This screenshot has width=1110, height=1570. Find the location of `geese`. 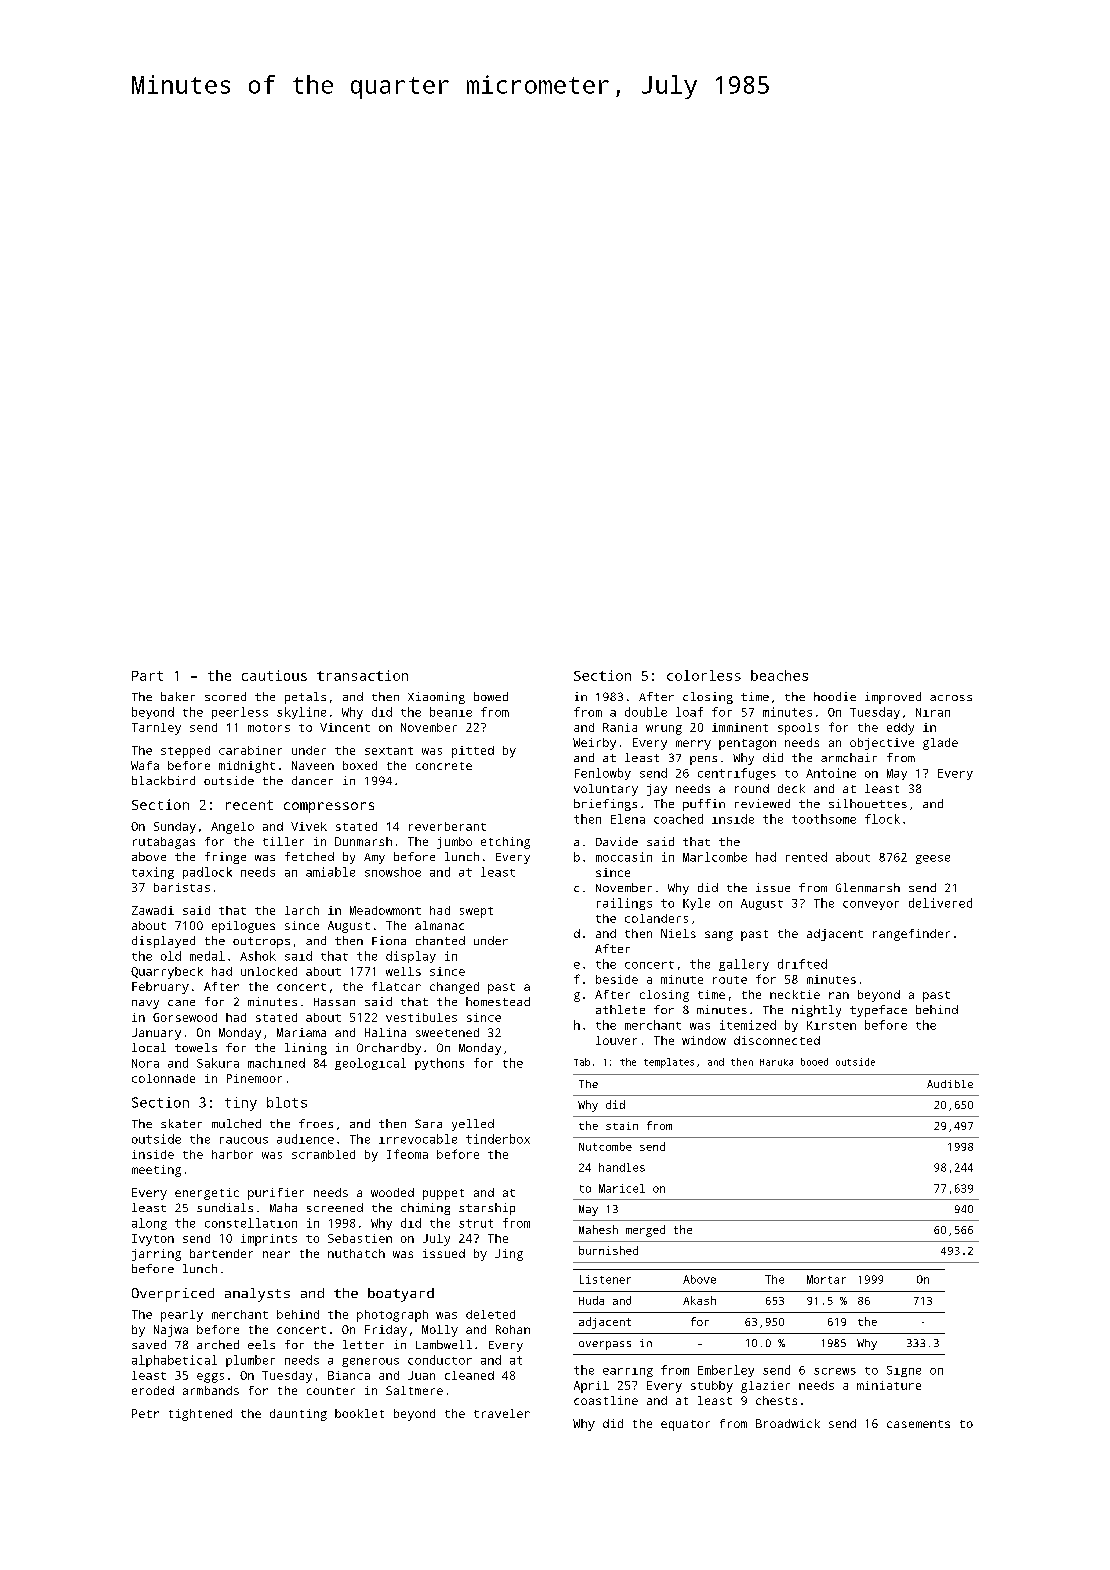

geese is located at coordinates (933, 859).
